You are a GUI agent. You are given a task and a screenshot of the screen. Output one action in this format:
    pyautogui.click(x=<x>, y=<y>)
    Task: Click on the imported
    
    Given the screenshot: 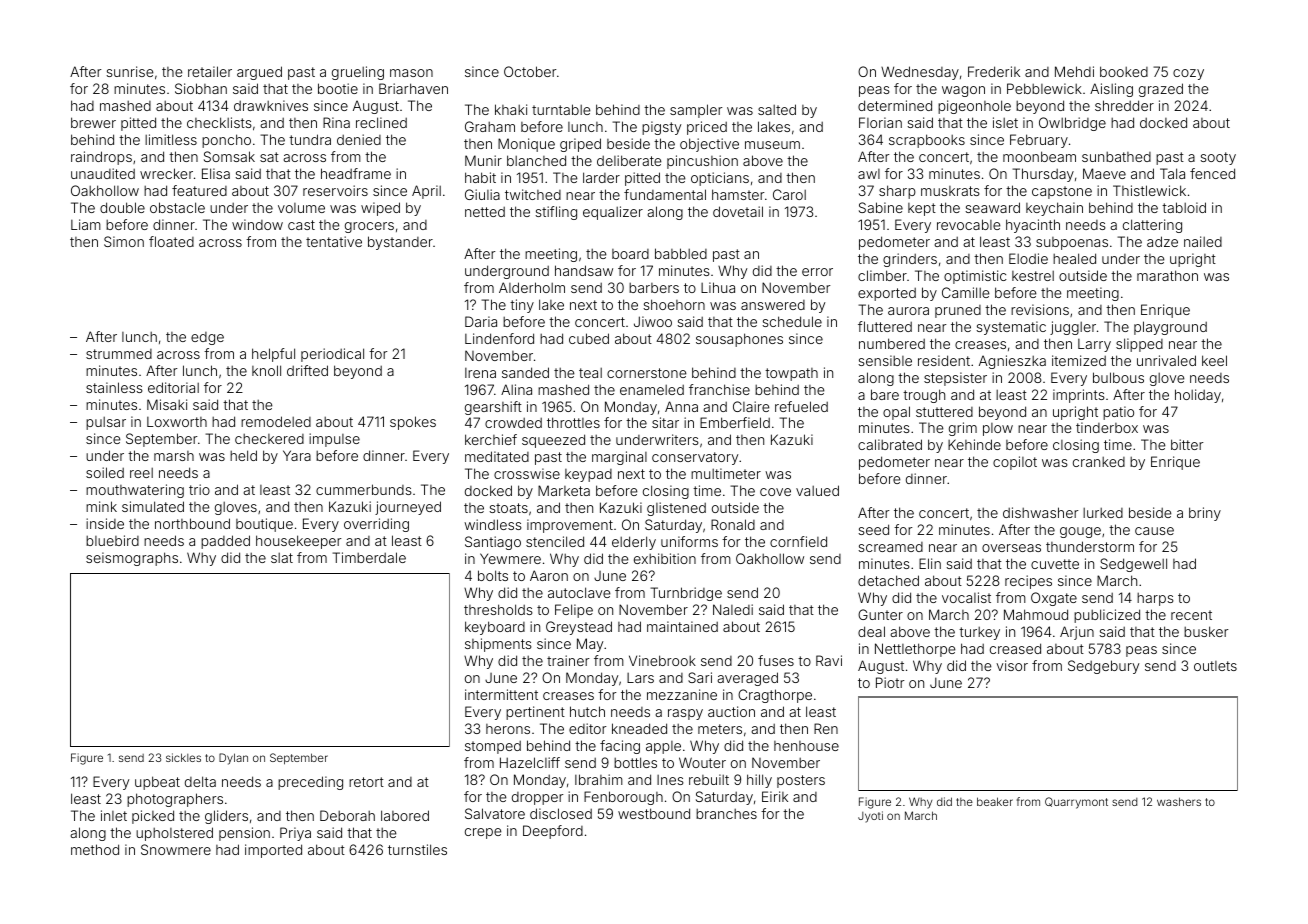 What is the action you would take?
    pyautogui.click(x=273, y=851)
